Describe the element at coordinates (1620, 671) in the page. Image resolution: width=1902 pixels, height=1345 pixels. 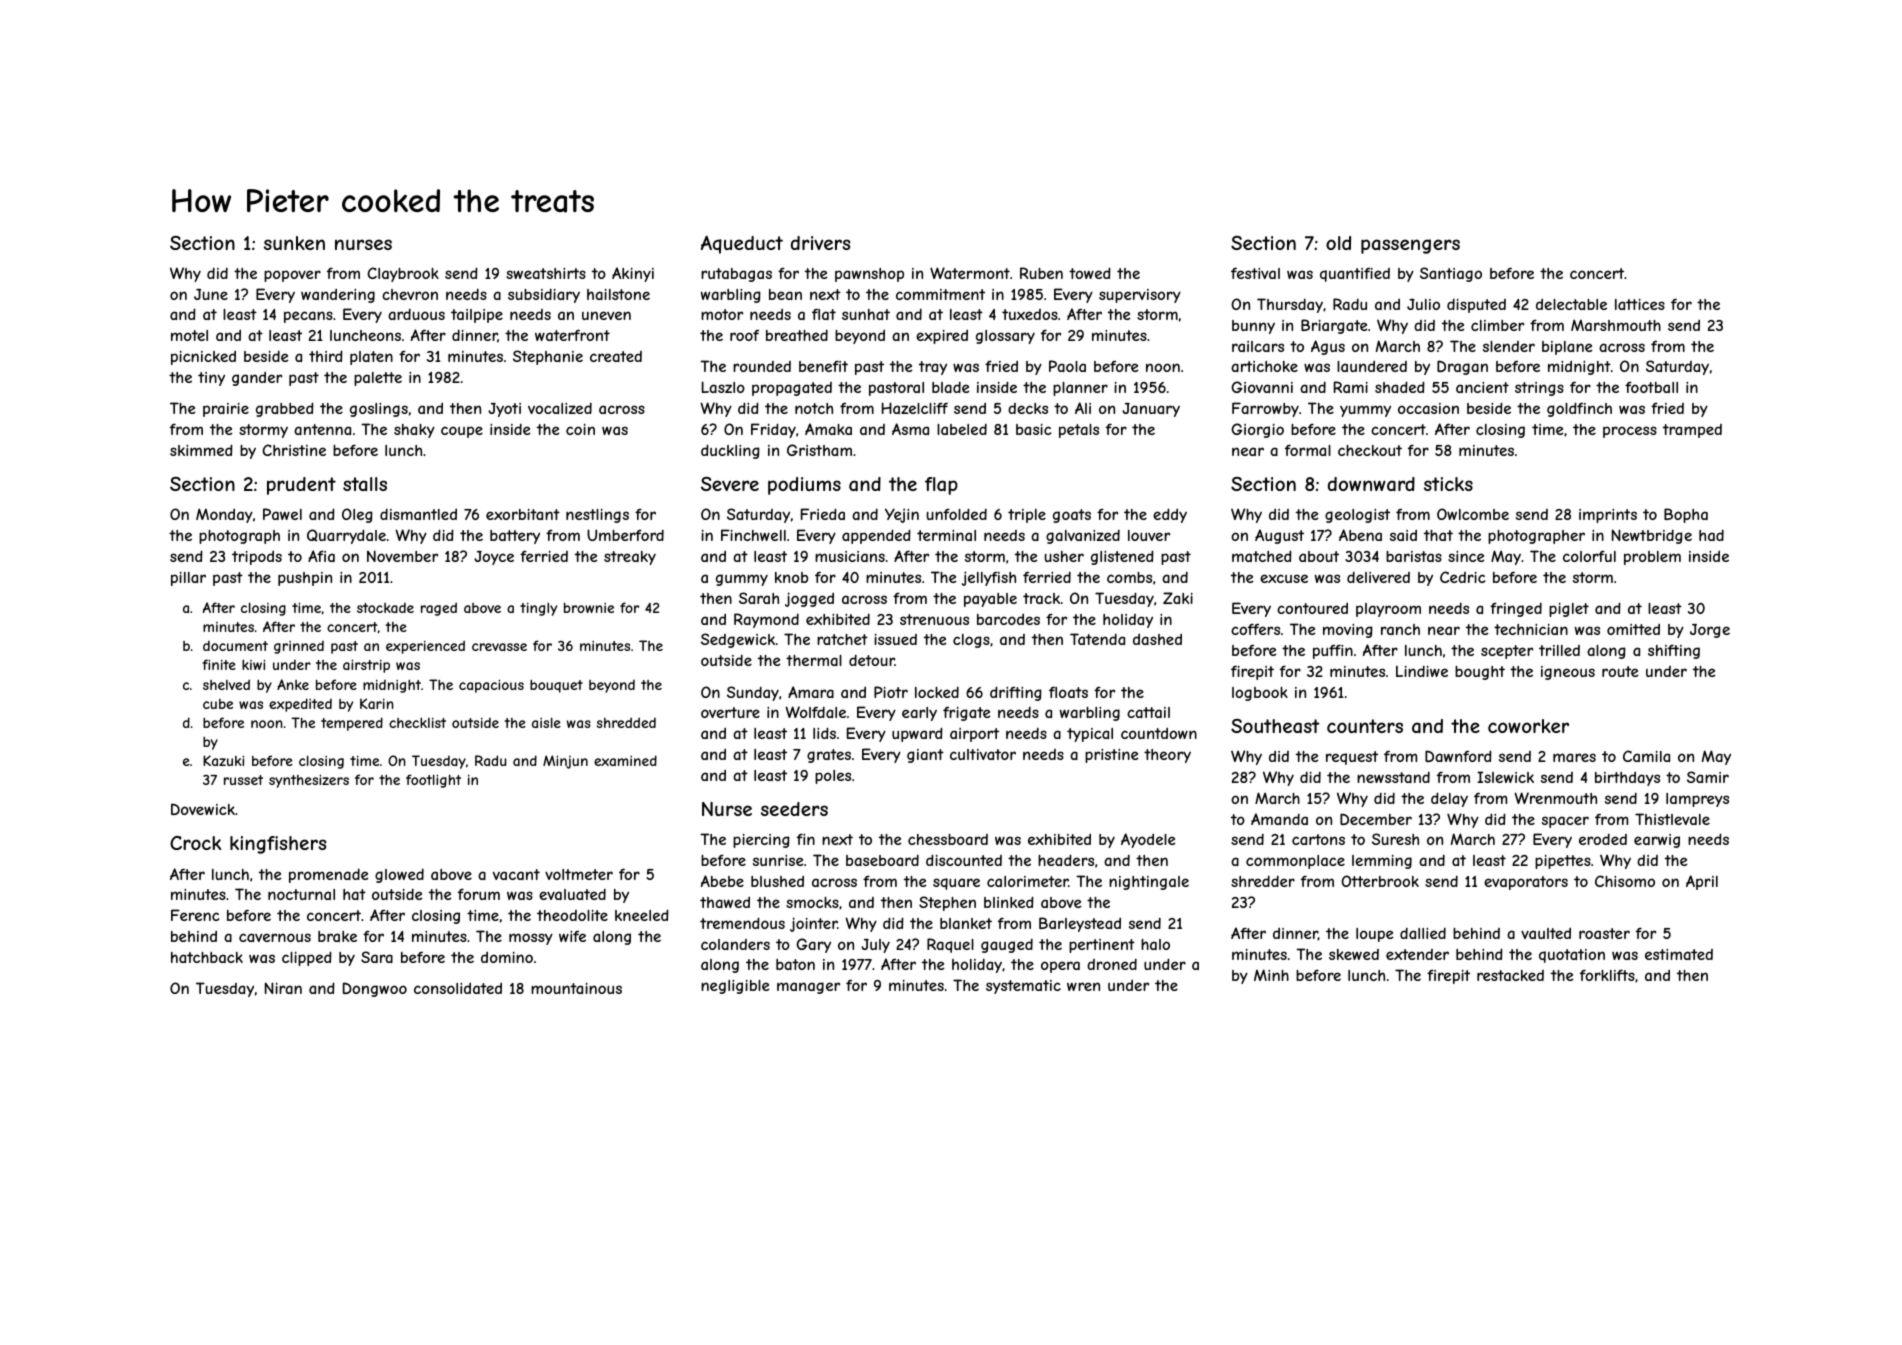
I see `route` at that location.
